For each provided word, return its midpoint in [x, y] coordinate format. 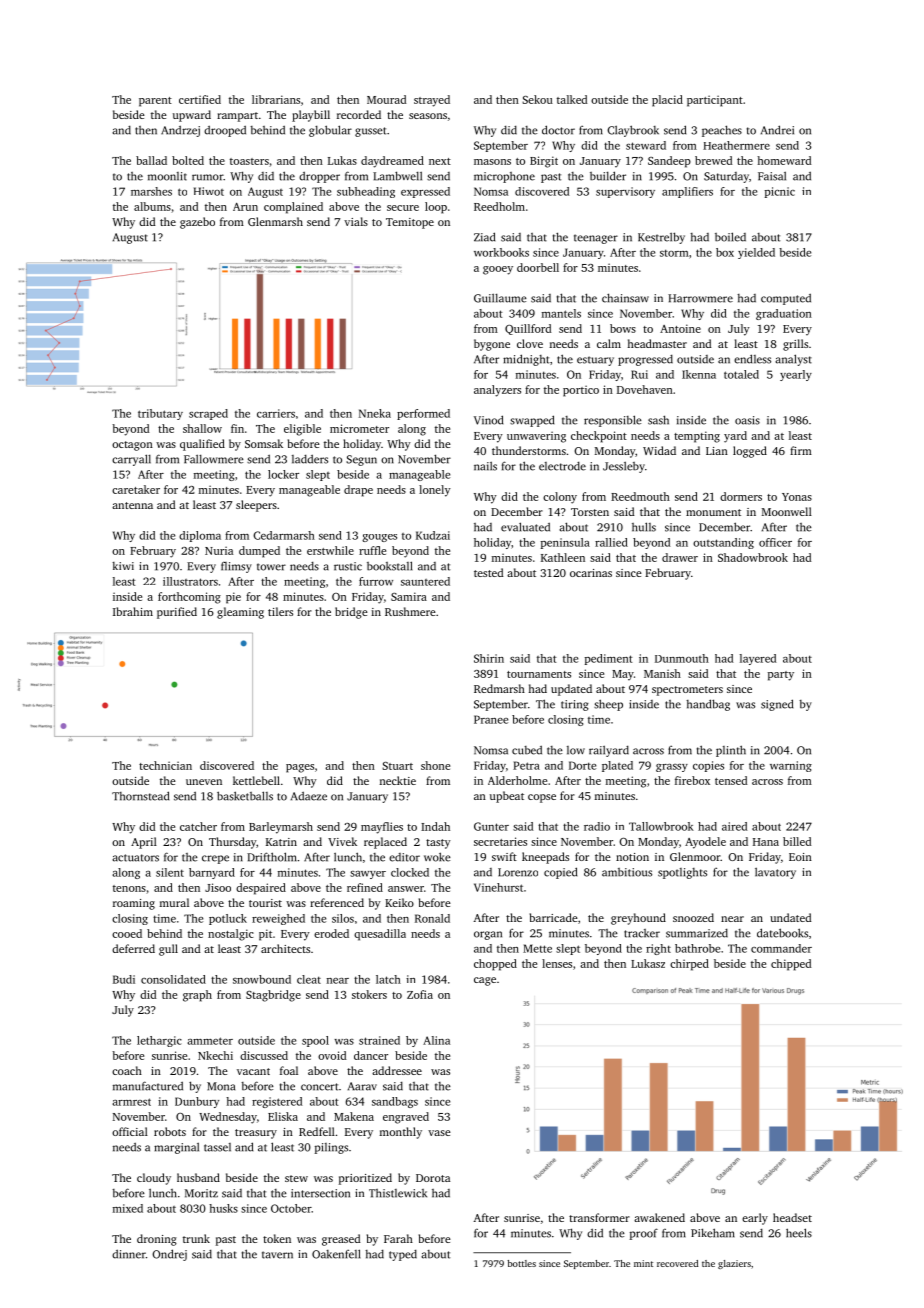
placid [667, 101]
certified [200, 99]
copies [708, 766]
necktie [398, 780]
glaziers [734, 1264]
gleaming [240, 613]
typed [403, 1255]
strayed [432, 101]
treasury [256, 1134]
